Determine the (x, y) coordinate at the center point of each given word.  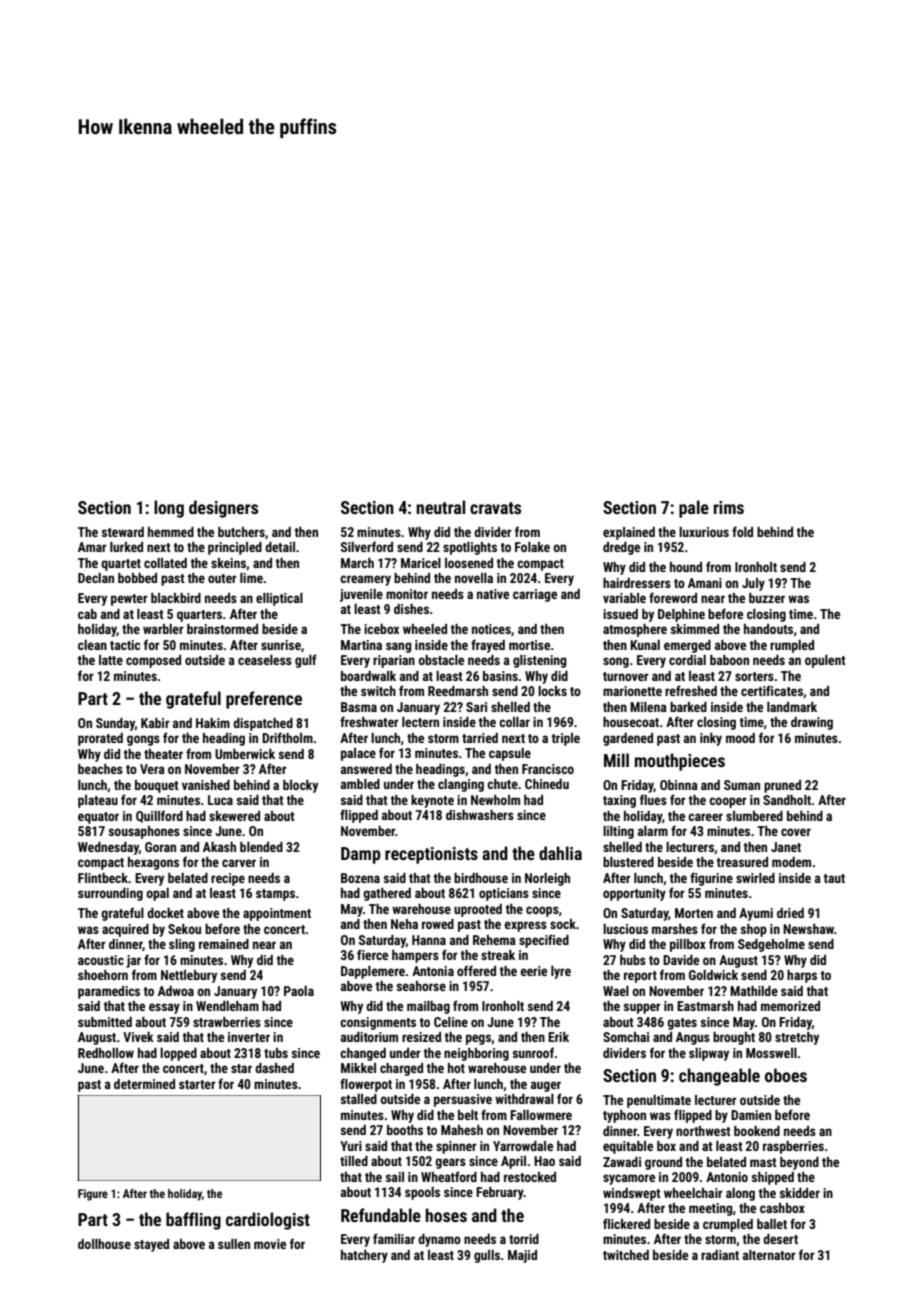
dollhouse (104, 1244)
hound (686, 567)
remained (224, 944)
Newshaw (808, 929)
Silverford (367, 546)
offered (476, 970)
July (753, 584)
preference (264, 700)
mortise (529, 645)
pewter (129, 600)
